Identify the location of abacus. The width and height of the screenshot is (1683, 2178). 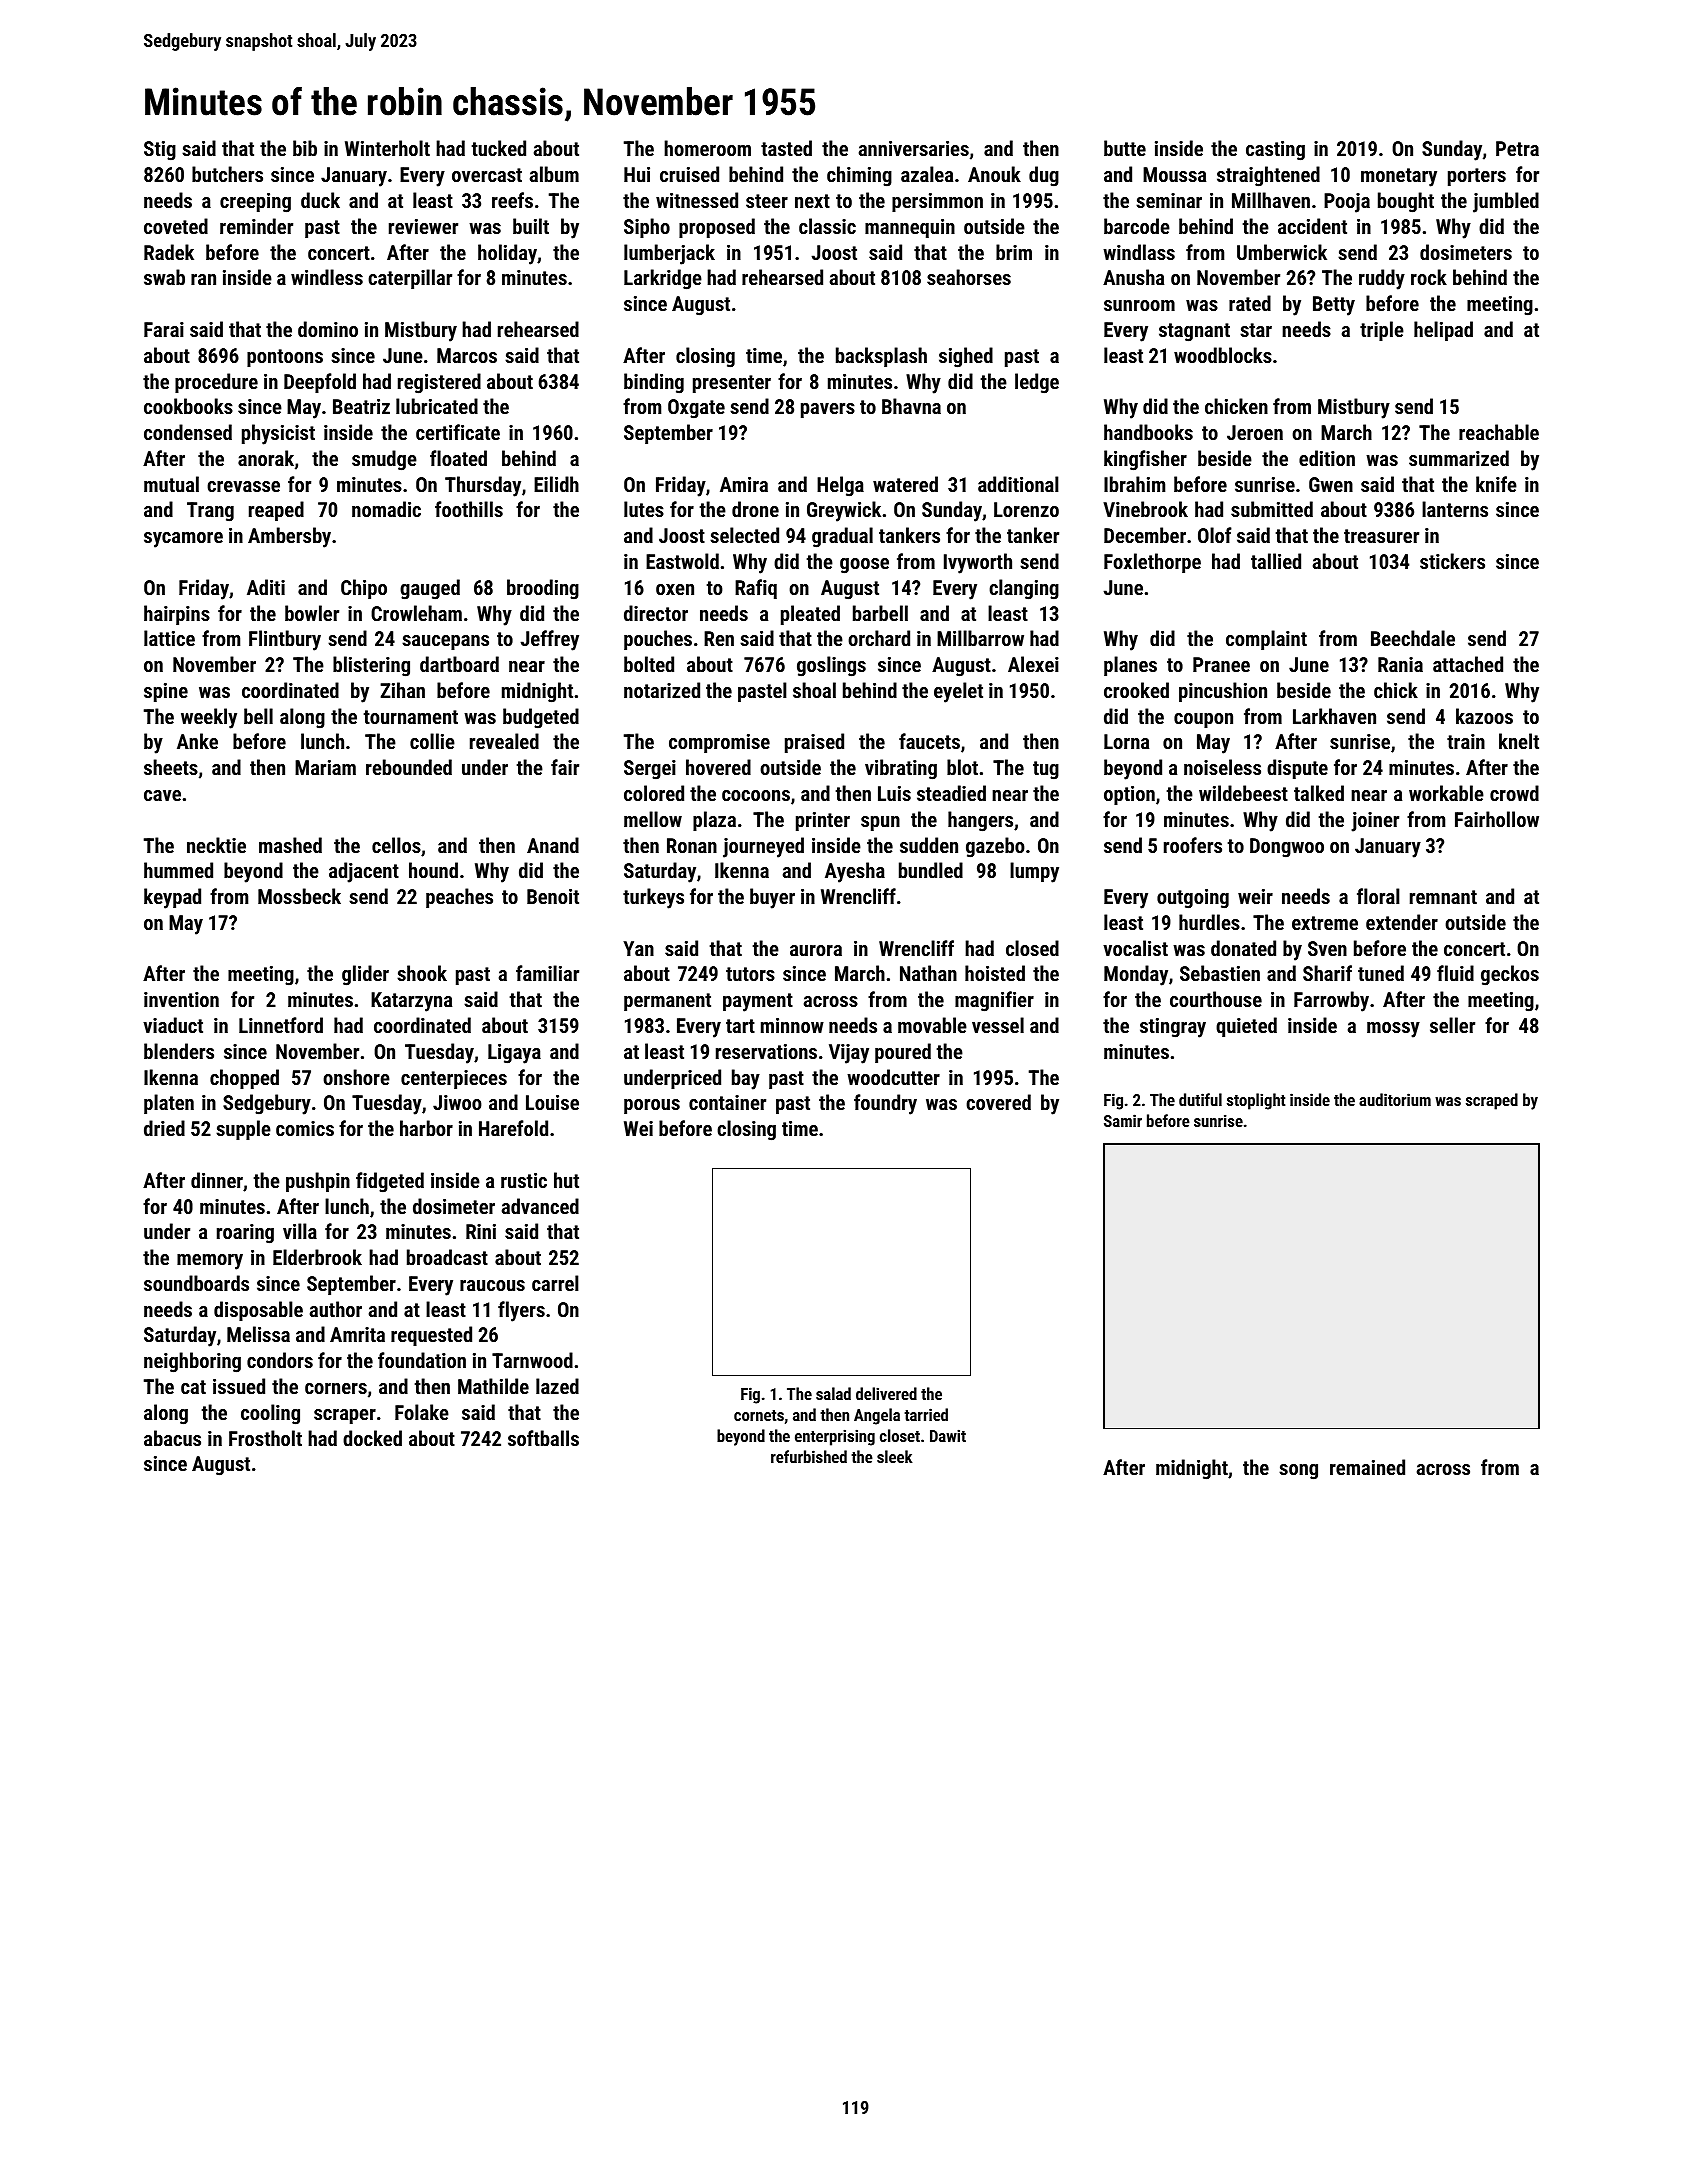
(172, 1438).
